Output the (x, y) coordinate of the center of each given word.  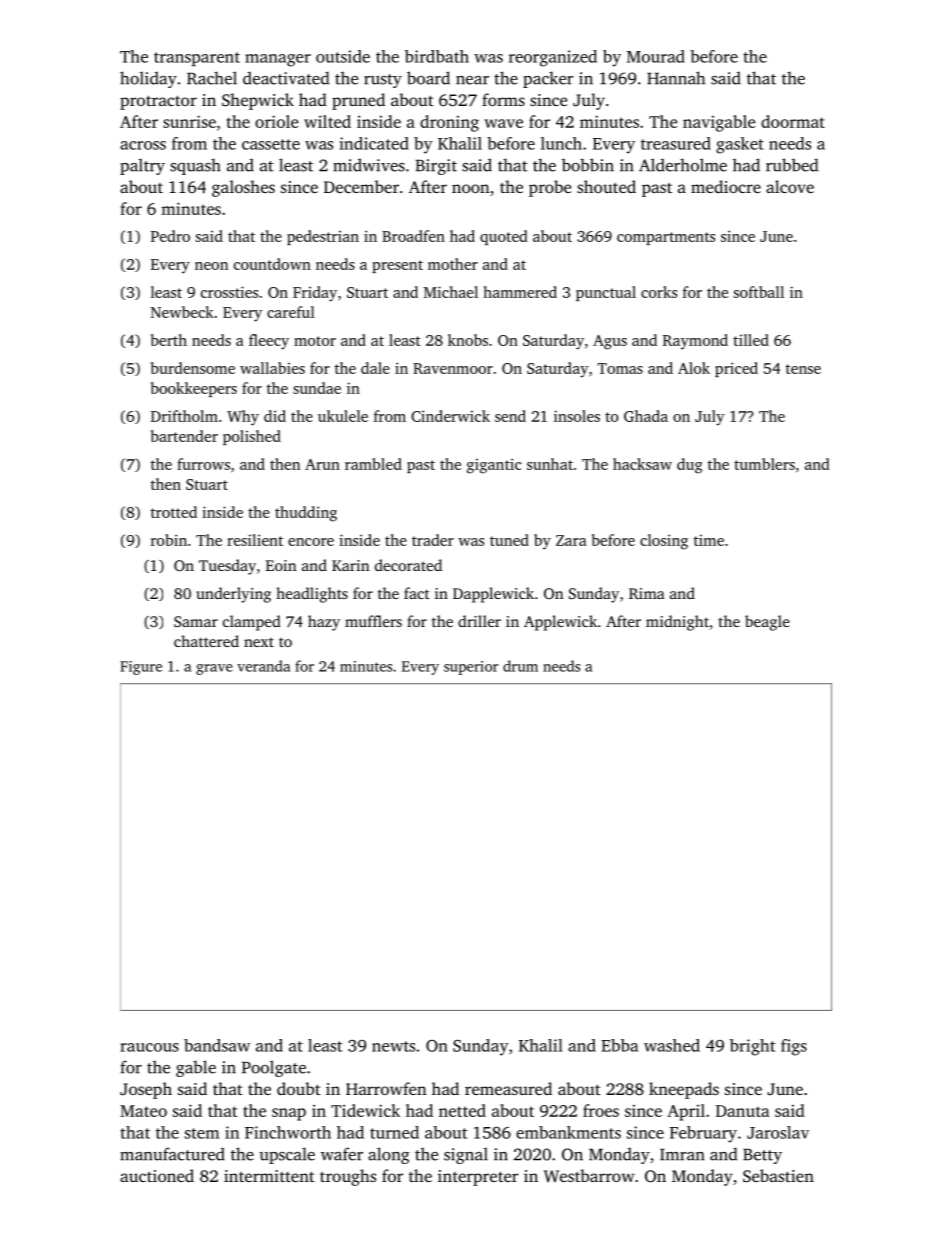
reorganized (553, 58)
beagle (767, 623)
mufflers (373, 621)
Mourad (656, 56)
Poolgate (274, 1068)
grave (214, 669)
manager (278, 60)
